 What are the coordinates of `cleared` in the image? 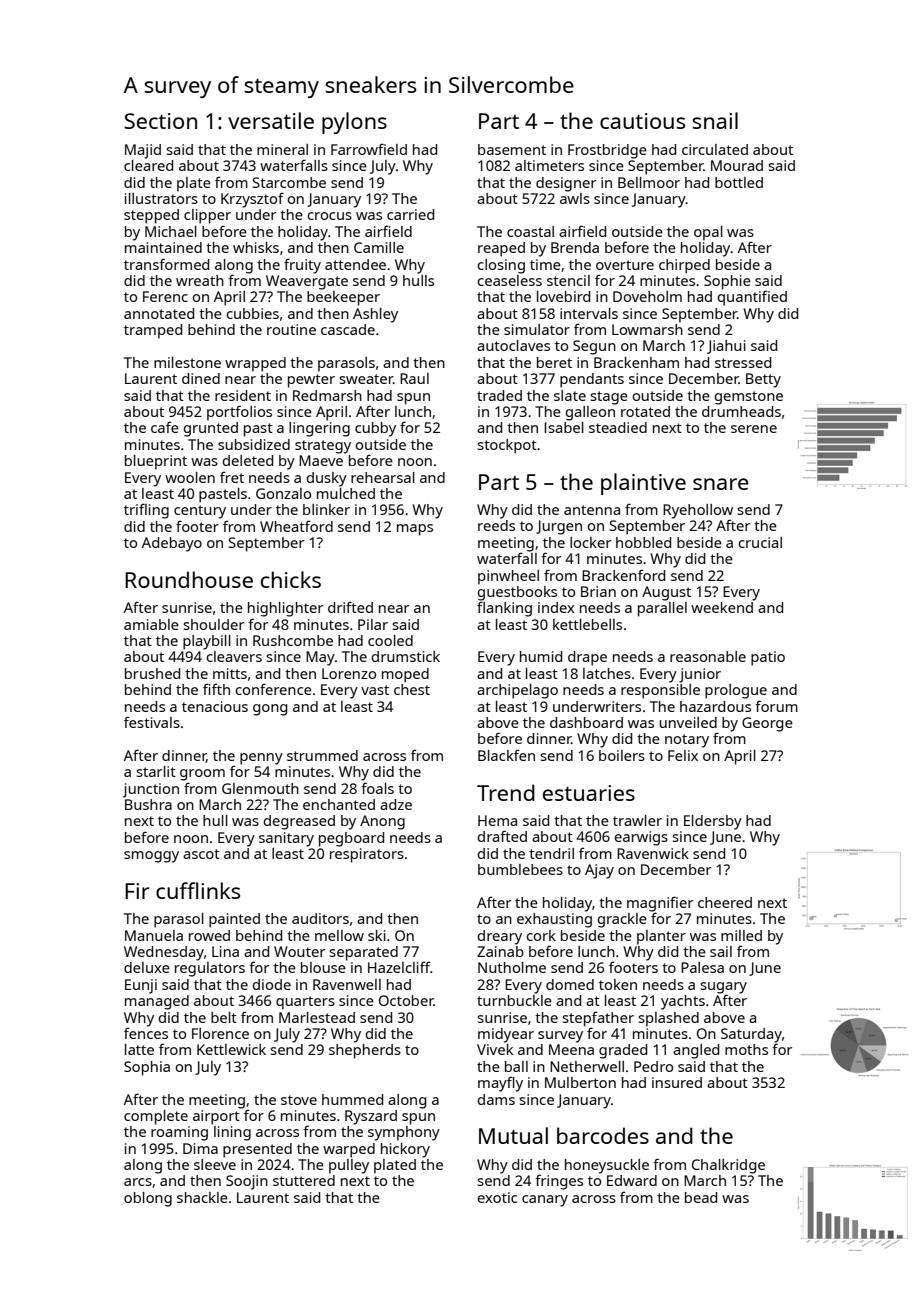 It's located at (148, 165).
